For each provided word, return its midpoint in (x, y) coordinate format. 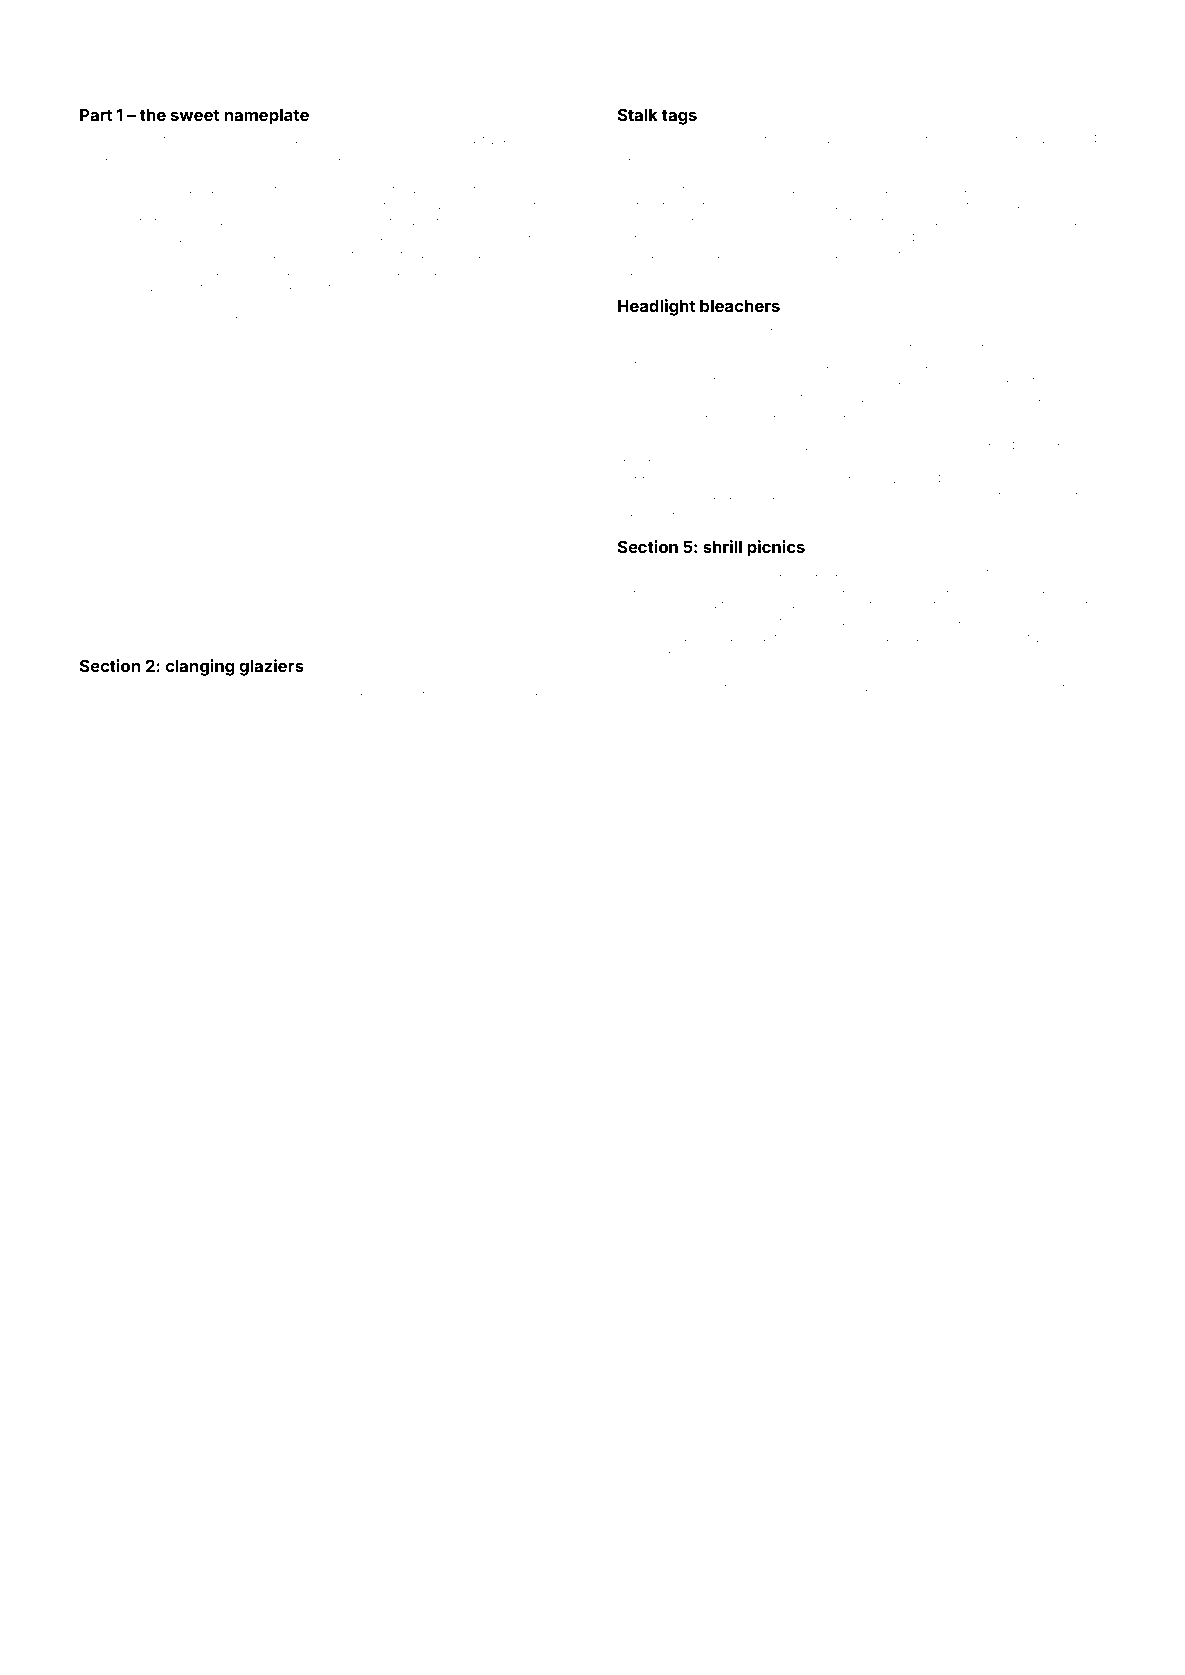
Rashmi (370, 691)
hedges (1080, 590)
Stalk (637, 114)
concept (640, 639)
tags (679, 117)
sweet (195, 115)
